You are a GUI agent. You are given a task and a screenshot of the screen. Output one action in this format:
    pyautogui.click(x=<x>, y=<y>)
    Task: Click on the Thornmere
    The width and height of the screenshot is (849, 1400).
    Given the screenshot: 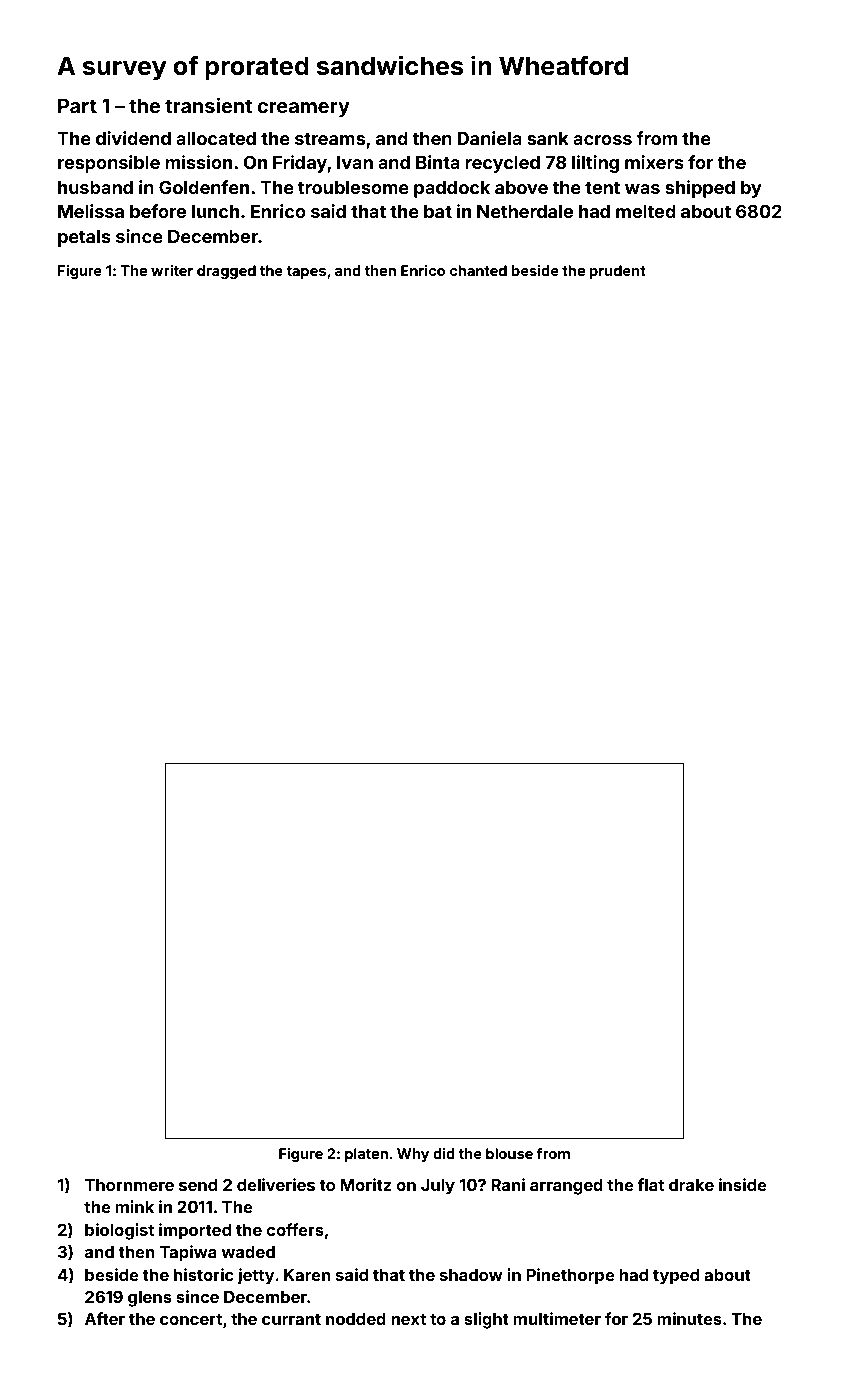 What is the action you would take?
    pyautogui.click(x=129, y=1185)
